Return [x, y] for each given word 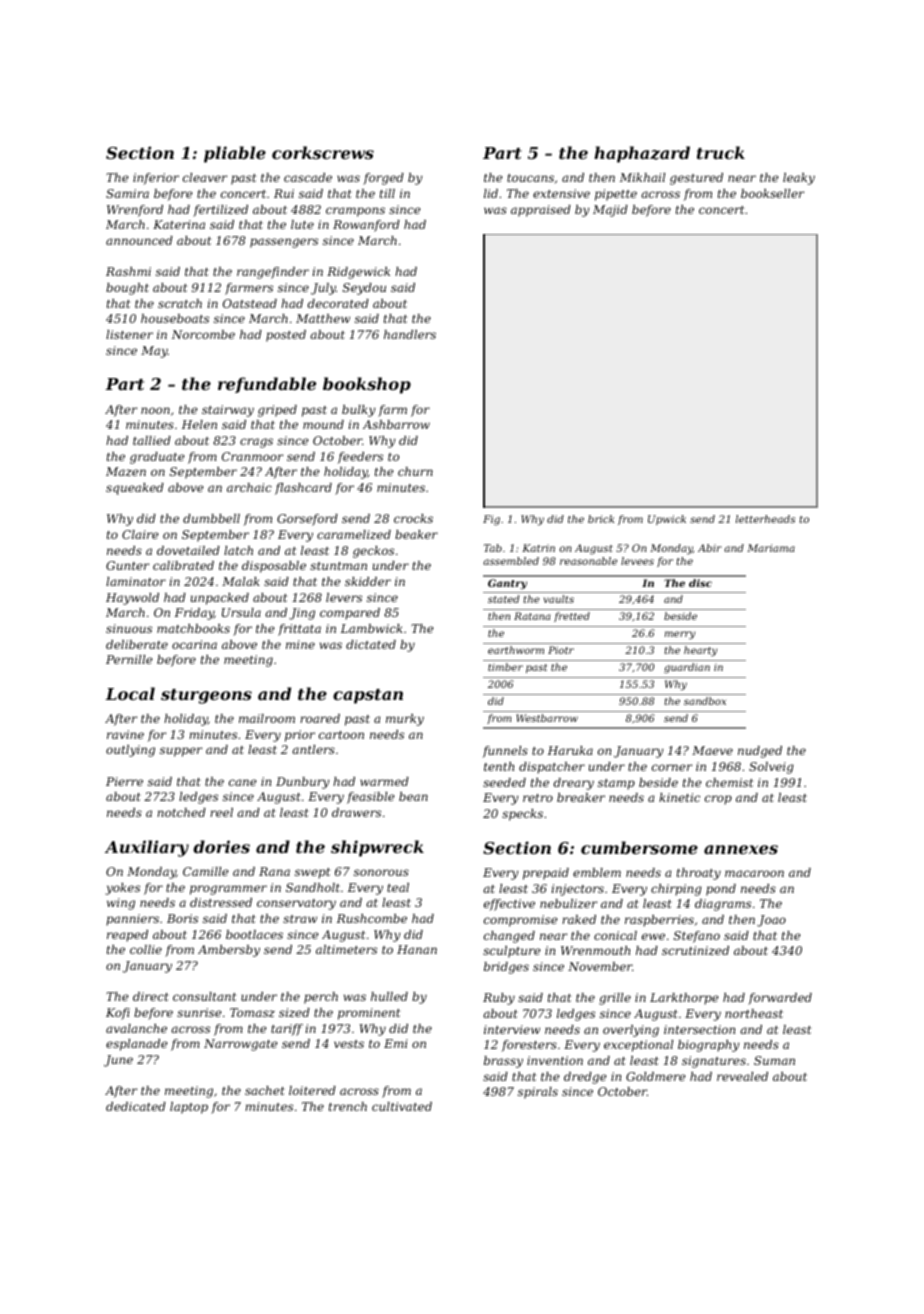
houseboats [175, 318]
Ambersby [229, 951]
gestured [696, 179]
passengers [284, 243]
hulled [389, 996]
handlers [410, 334]
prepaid [546, 874]
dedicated [136, 1106]
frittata [299, 630]
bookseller [772, 193]
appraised [541, 211]
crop [718, 800]
